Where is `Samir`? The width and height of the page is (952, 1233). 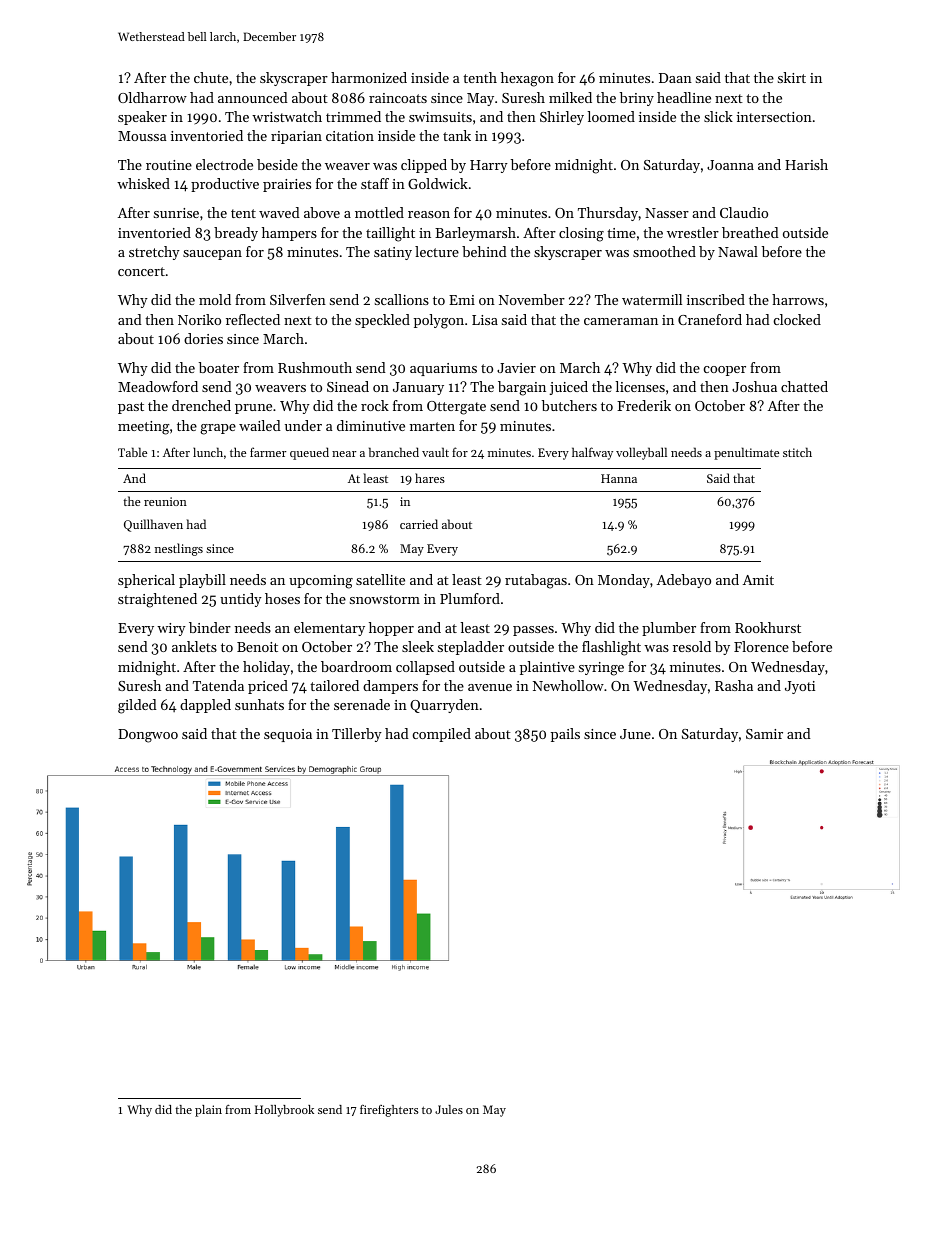 Samir is located at coordinates (764, 734).
